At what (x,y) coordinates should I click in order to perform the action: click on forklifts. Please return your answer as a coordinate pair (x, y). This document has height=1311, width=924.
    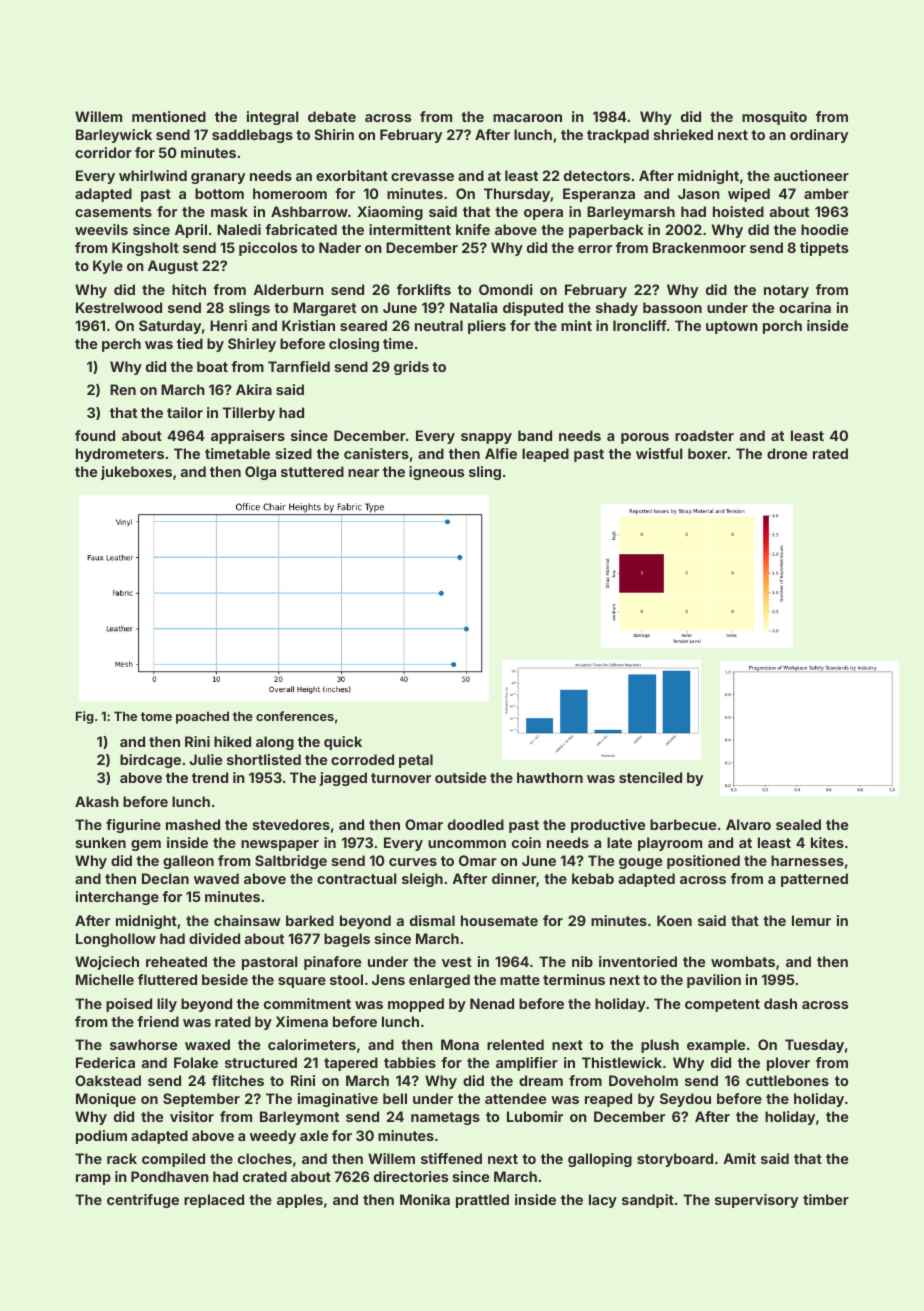
    Looking at the image, I should click on (424, 289).
